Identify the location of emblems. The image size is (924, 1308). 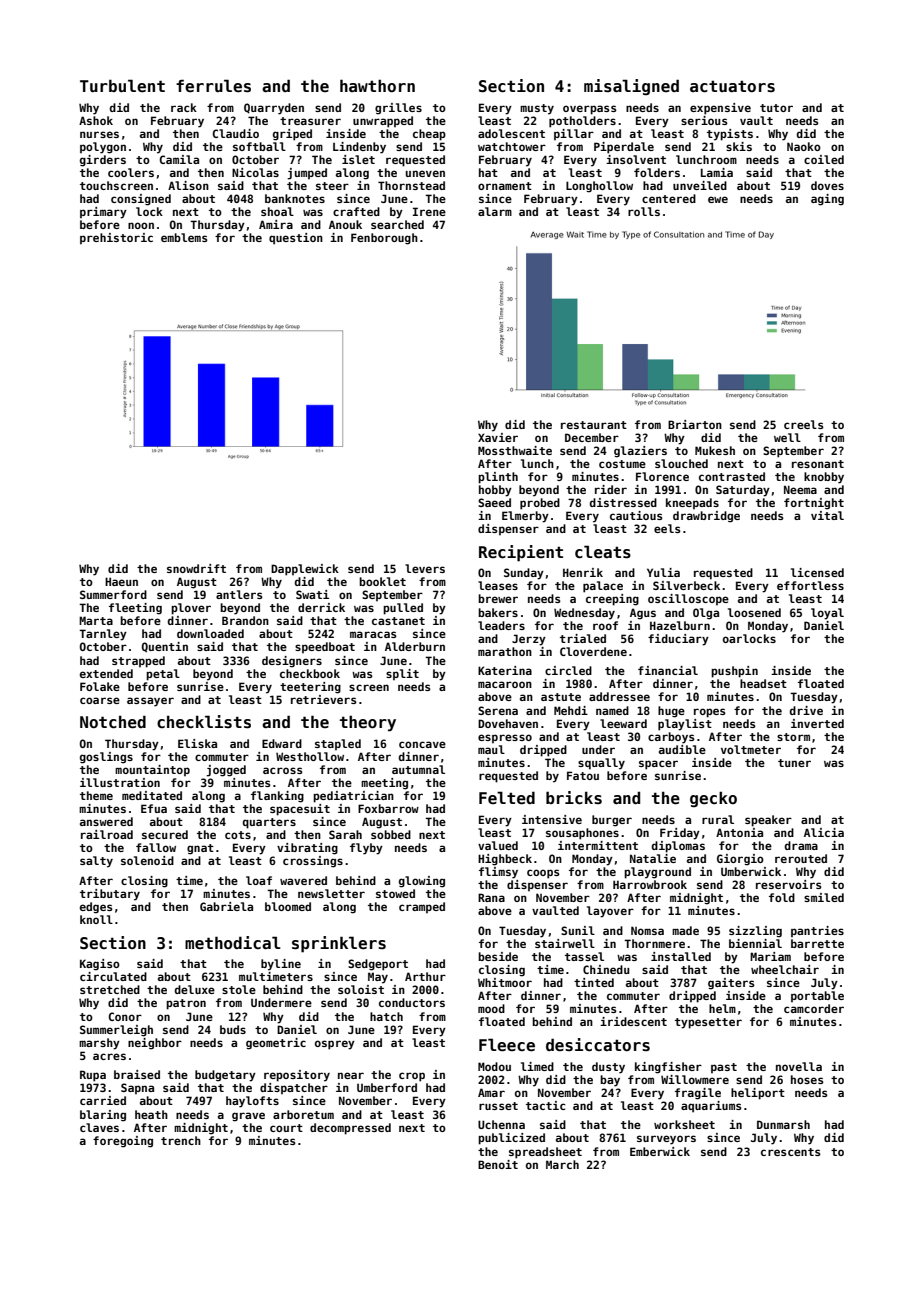
(184, 237).
